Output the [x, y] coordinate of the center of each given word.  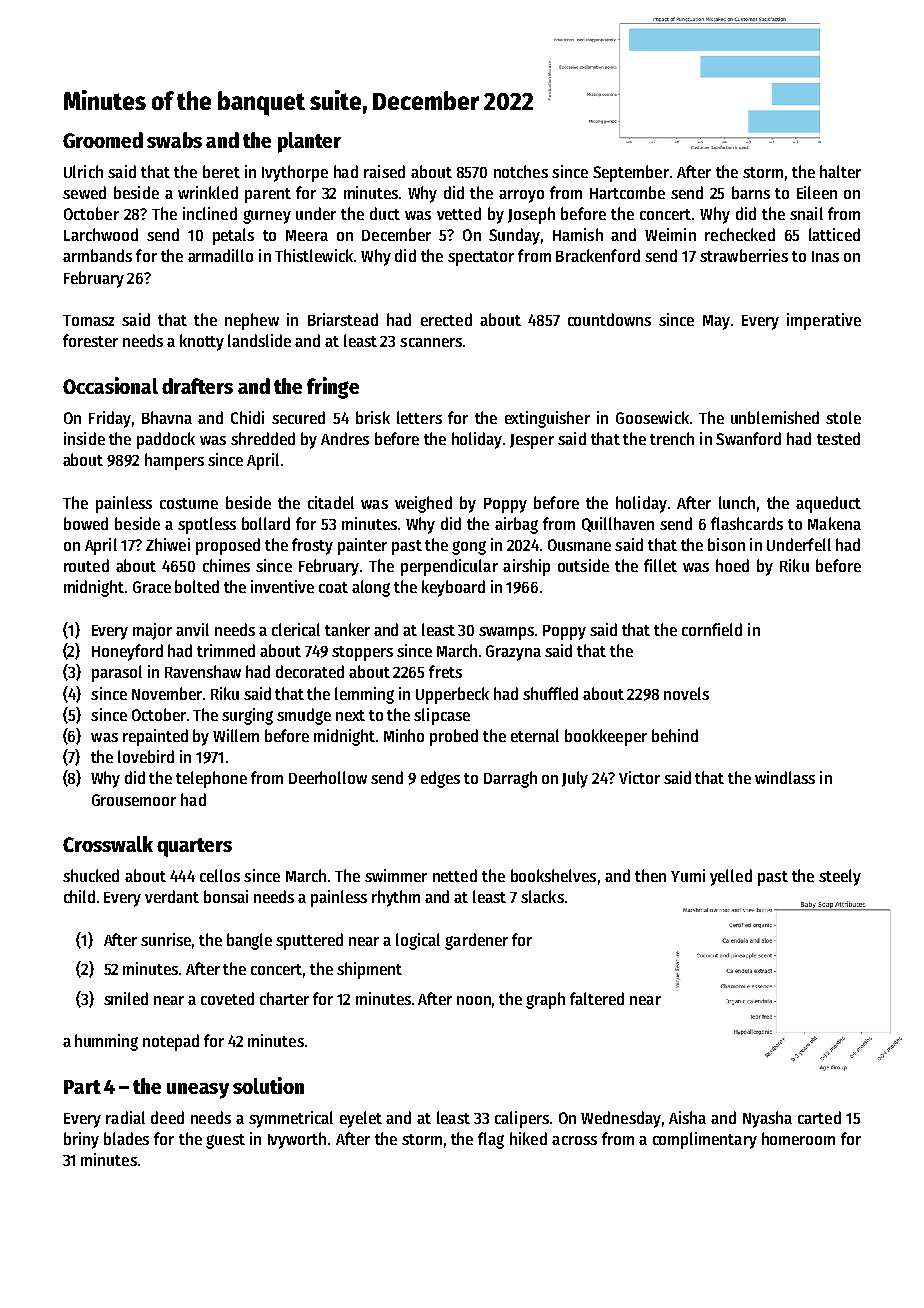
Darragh [510, 779]
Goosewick [652, 417]
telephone [211, 779]
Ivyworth [297, 1140]
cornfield [712, 629]
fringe [333, 388]
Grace [152, 587]
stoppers [362, 653]
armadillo [220, 255]
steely [840, 877]
